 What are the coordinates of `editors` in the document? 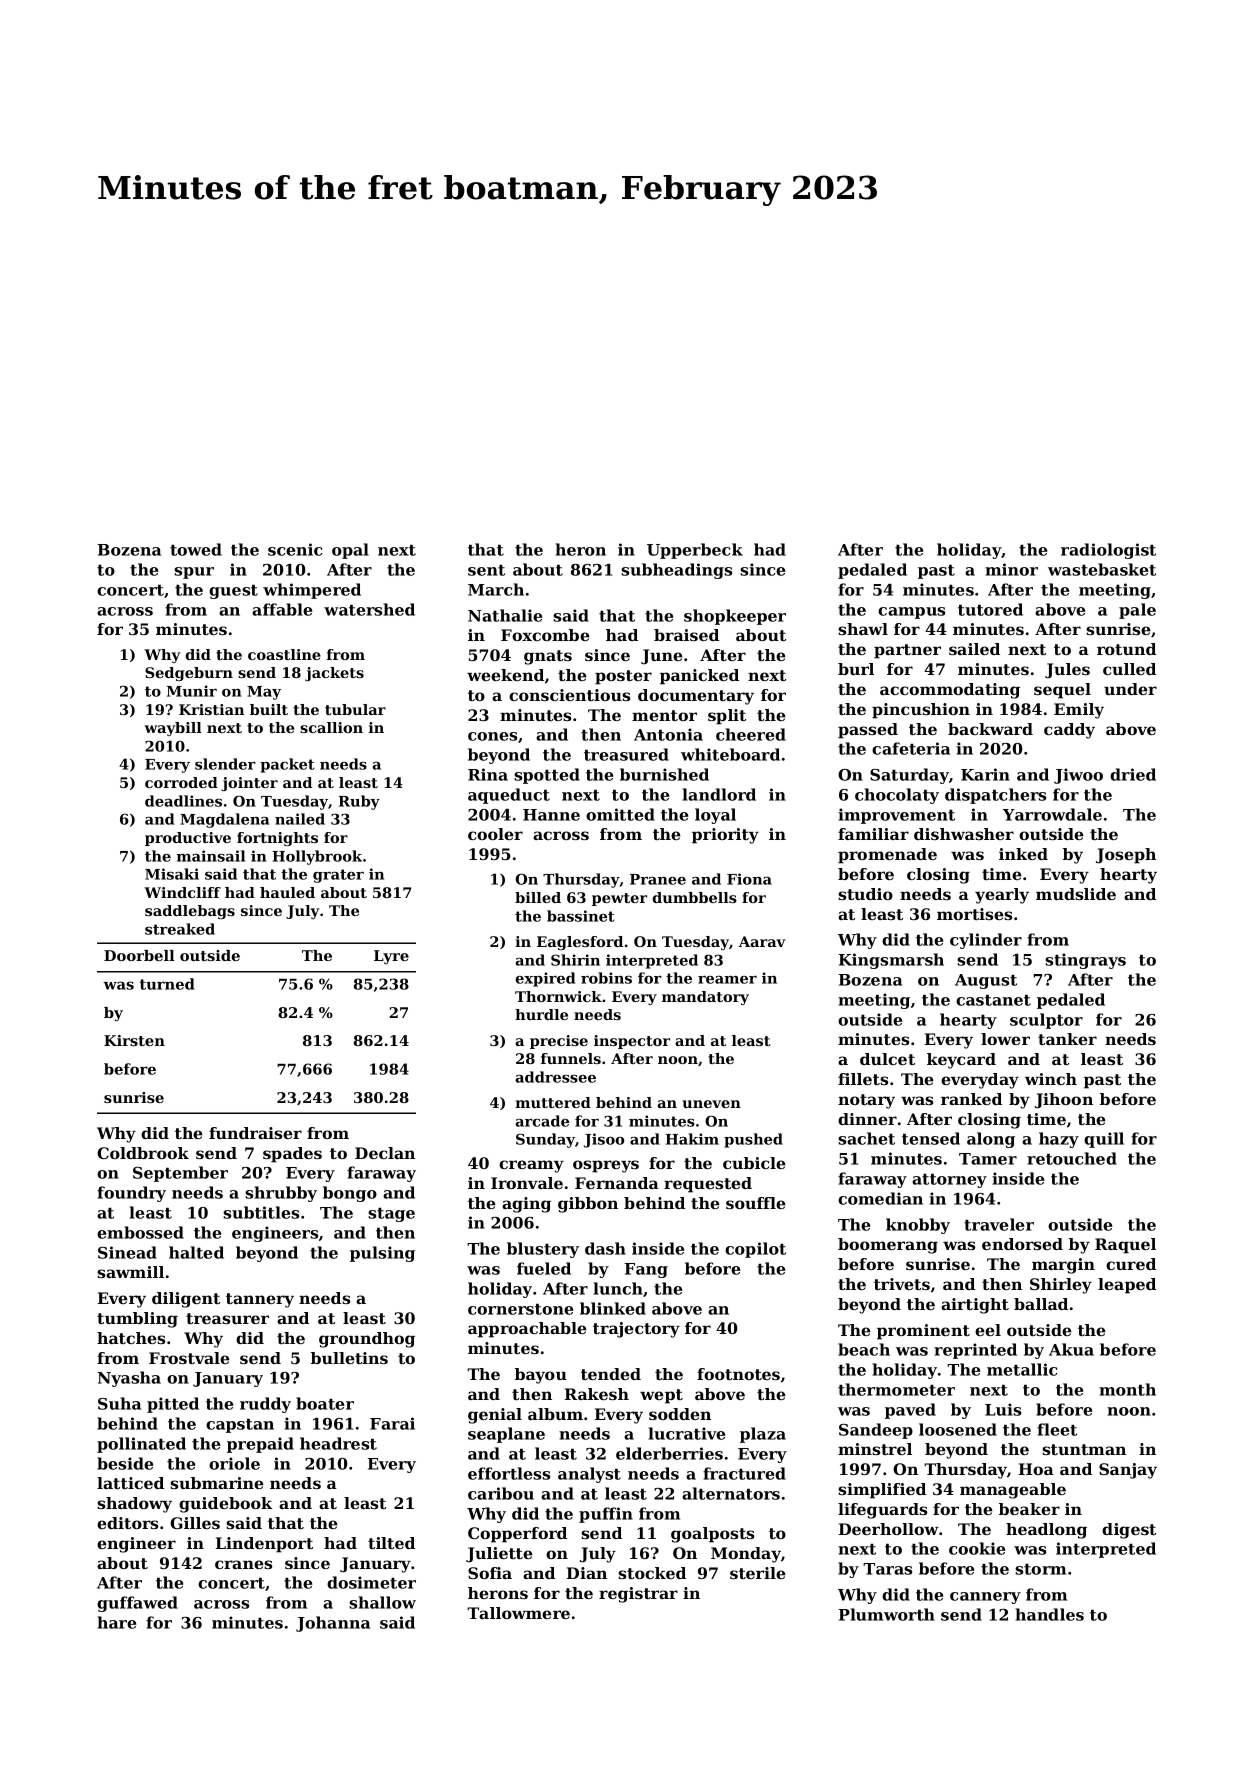 It's located at (127, 1523).
